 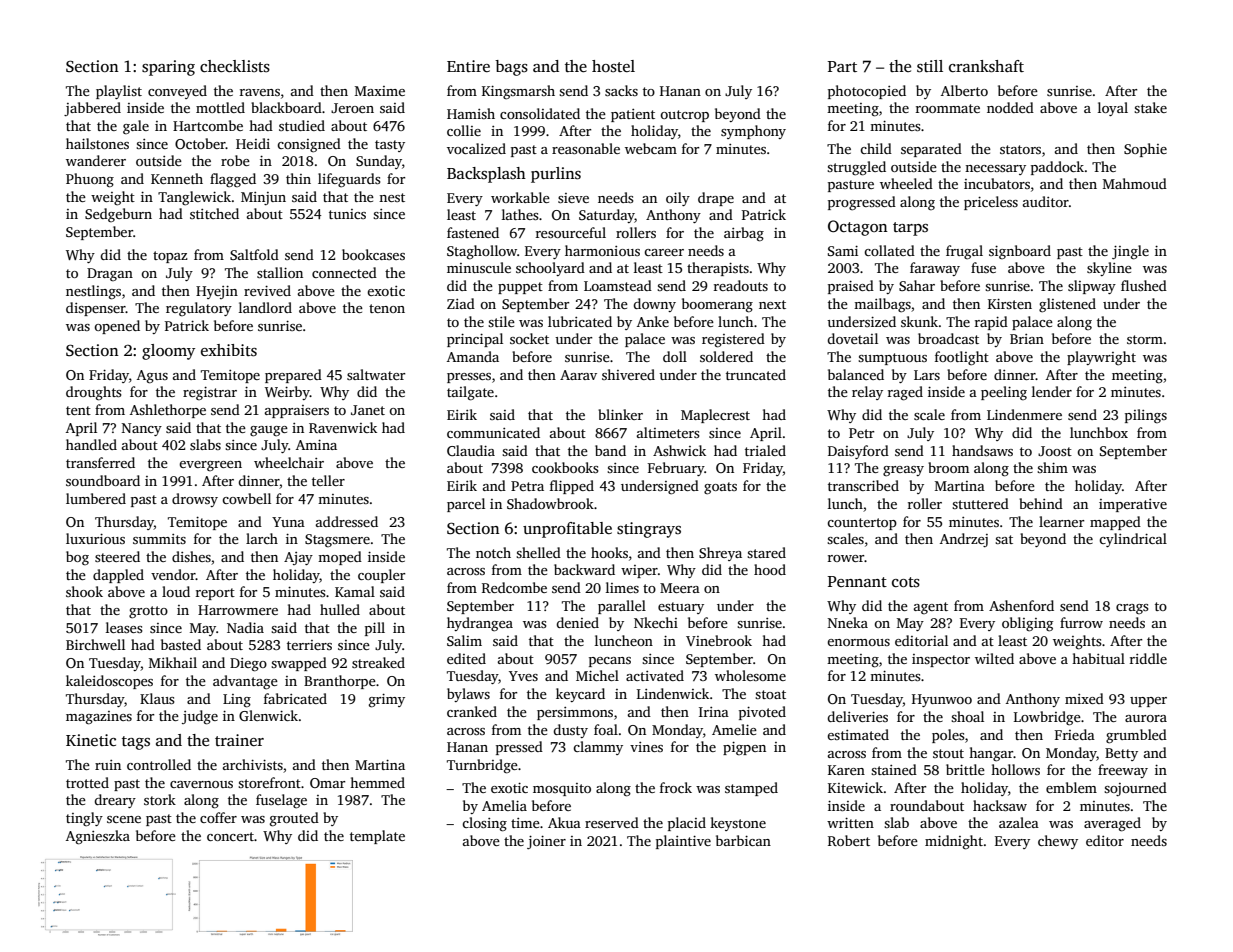 I want to click on frock, so click(x=676, y=787).
